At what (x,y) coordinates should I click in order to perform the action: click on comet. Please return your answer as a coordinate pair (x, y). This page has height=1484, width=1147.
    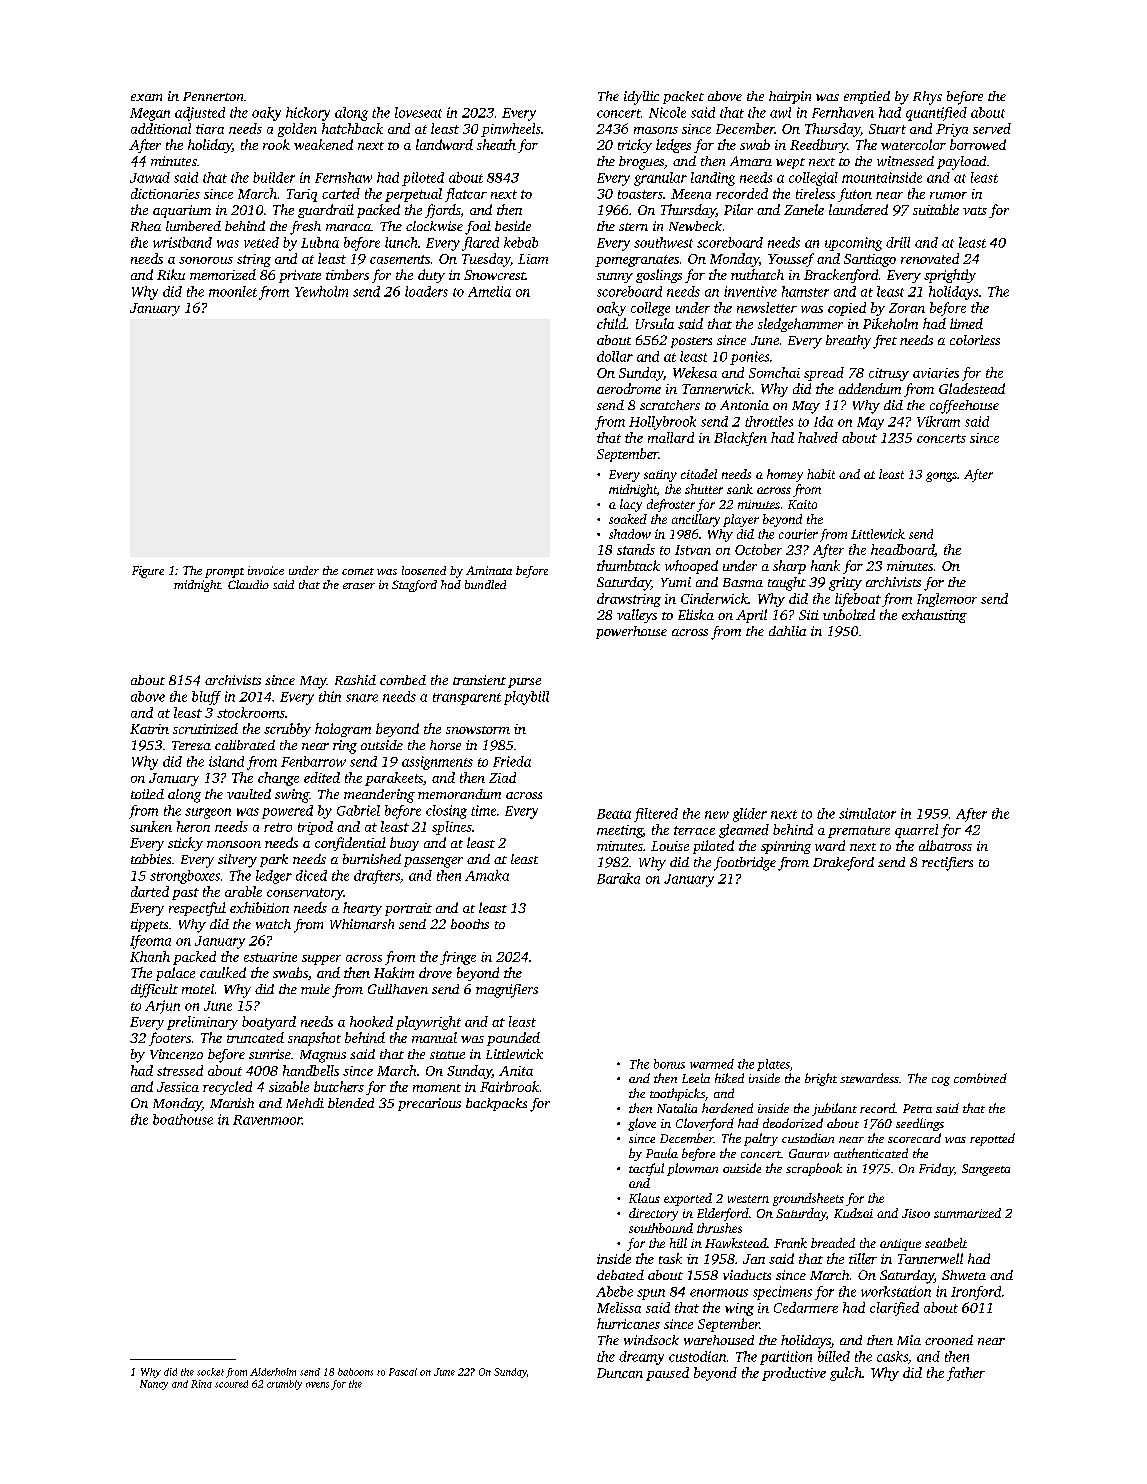
    Looking at the image, I should click on (358, 571).
